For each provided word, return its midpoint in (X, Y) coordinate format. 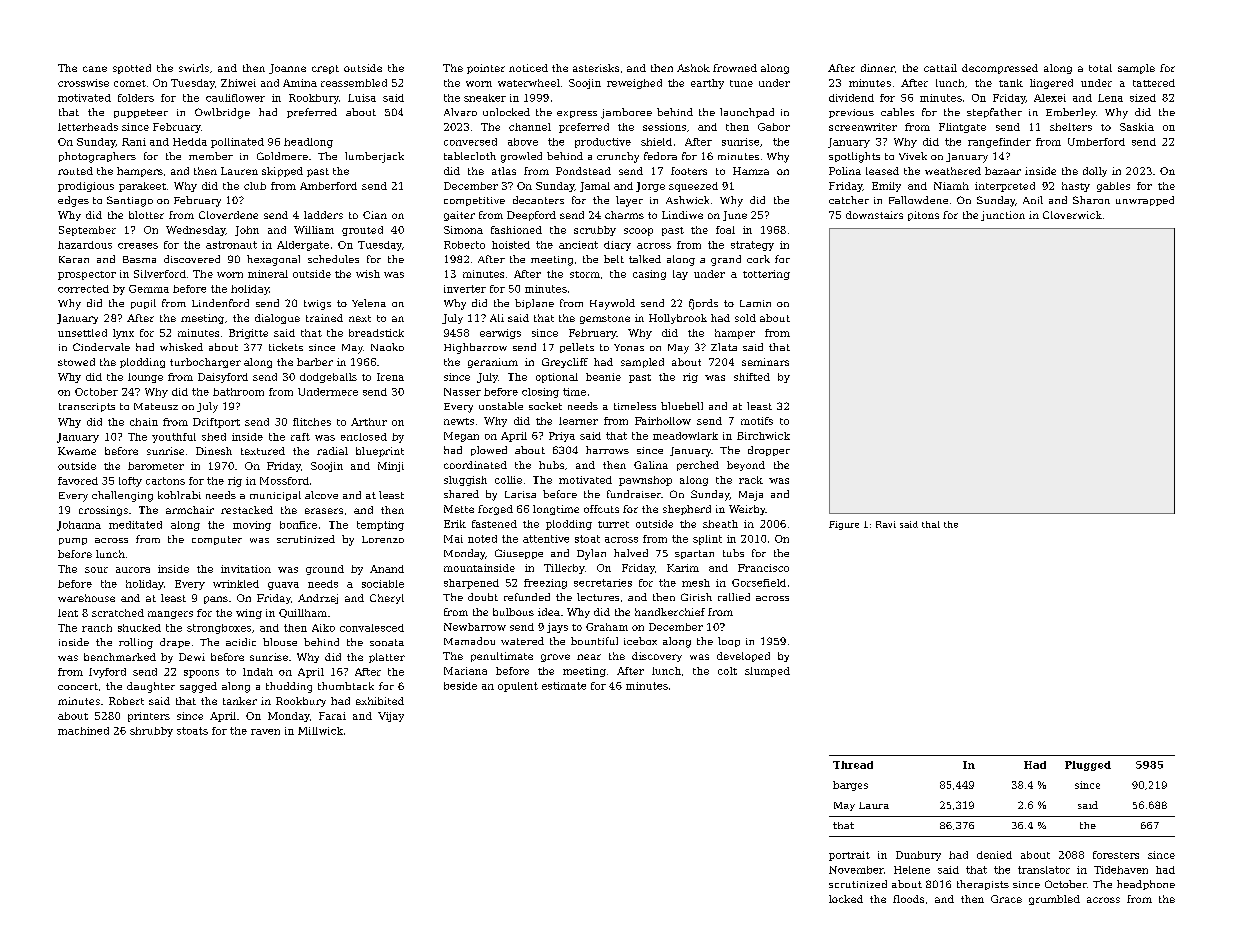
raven (265, 732)
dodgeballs (328, 378)
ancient (578, 245)
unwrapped (1145, 201)
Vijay (391, 717)
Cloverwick (1072, 215)
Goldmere (282, 156)
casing (649, 275)
